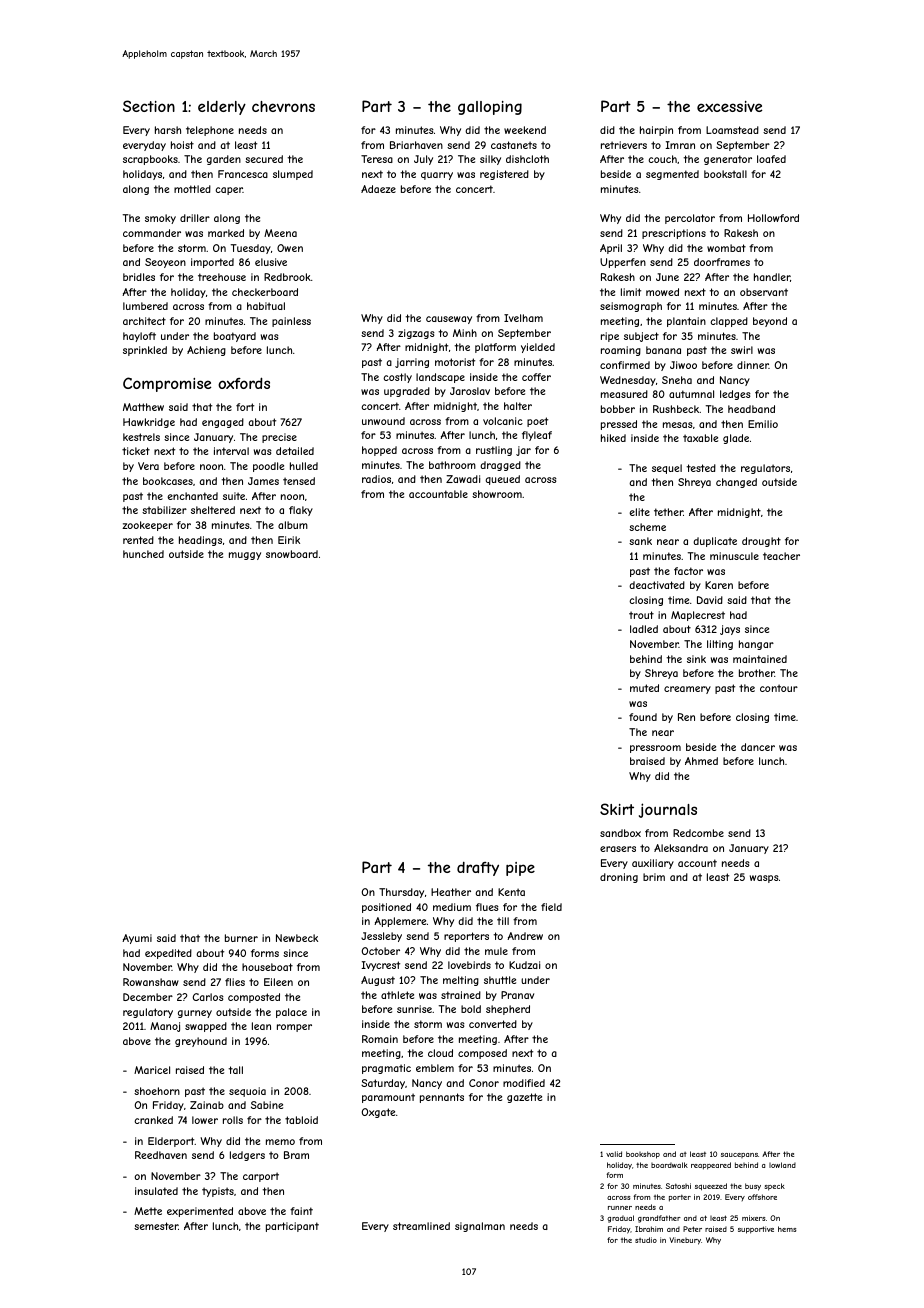 The height and width of the image is (1308, 924). What do you see at coordinates (756, 645) in the image?
I see `hangar` at bounding box center [756, 645].
